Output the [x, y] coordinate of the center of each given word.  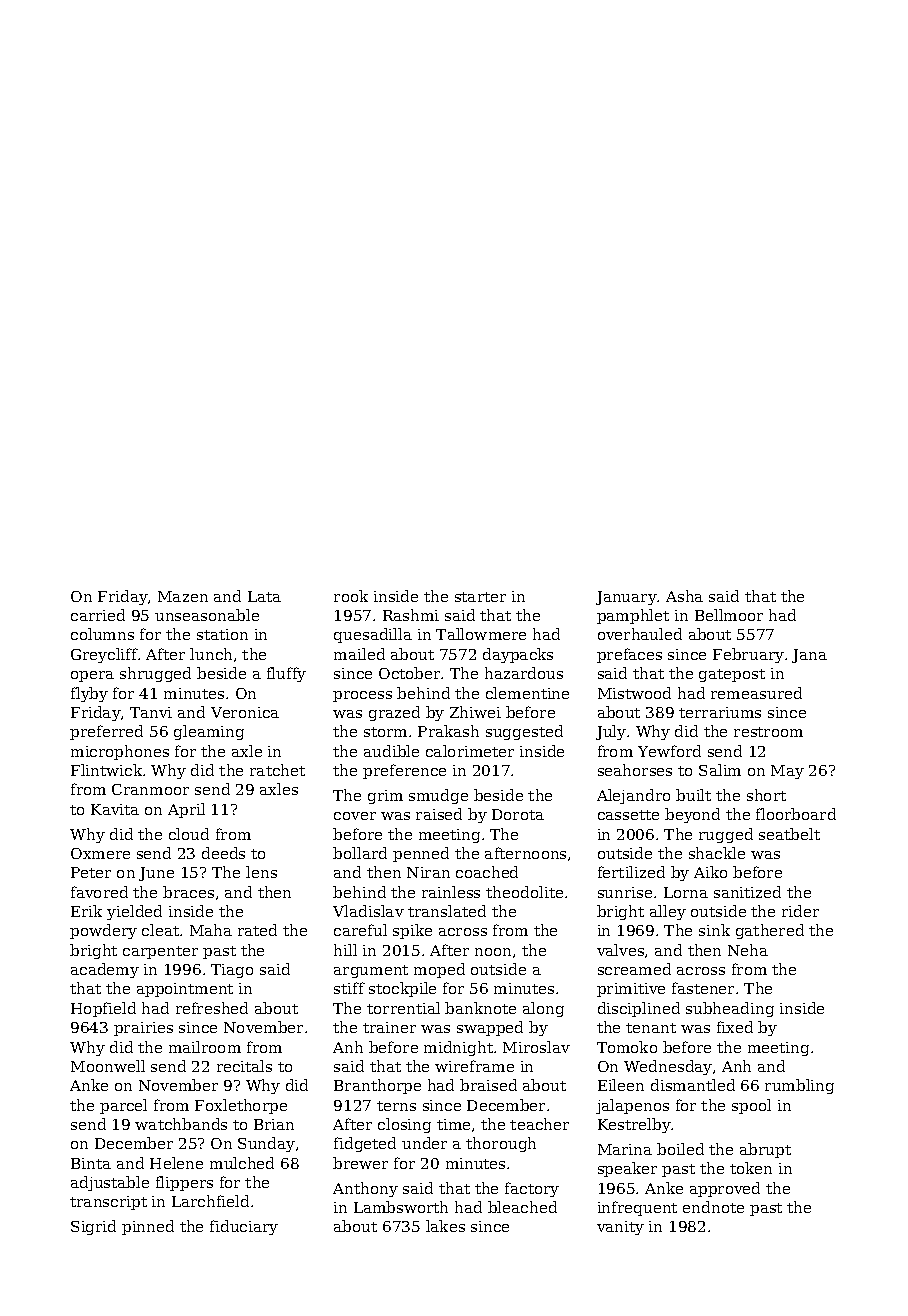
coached [487, 872]
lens [261, 872]
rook [351, 596]
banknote [480, 1008]
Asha [684, 596]
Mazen [183, 596]
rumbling [799, 1086]
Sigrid [93, 1227]
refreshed [212, 1008]
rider [800, 911]
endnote [713, 1207]
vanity [620, 1228]
